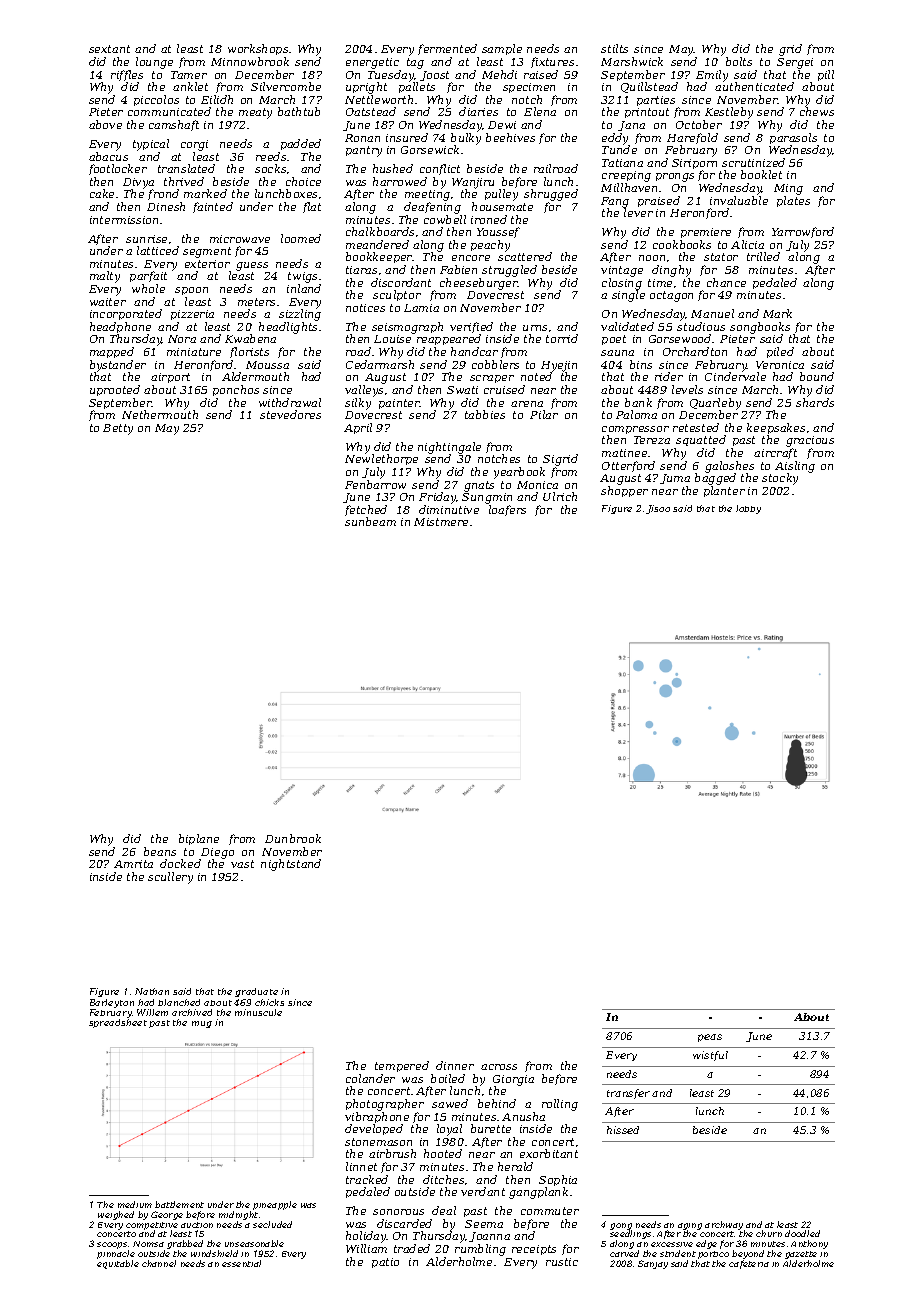  I want to click on Sophia, so click(558, 1180).
